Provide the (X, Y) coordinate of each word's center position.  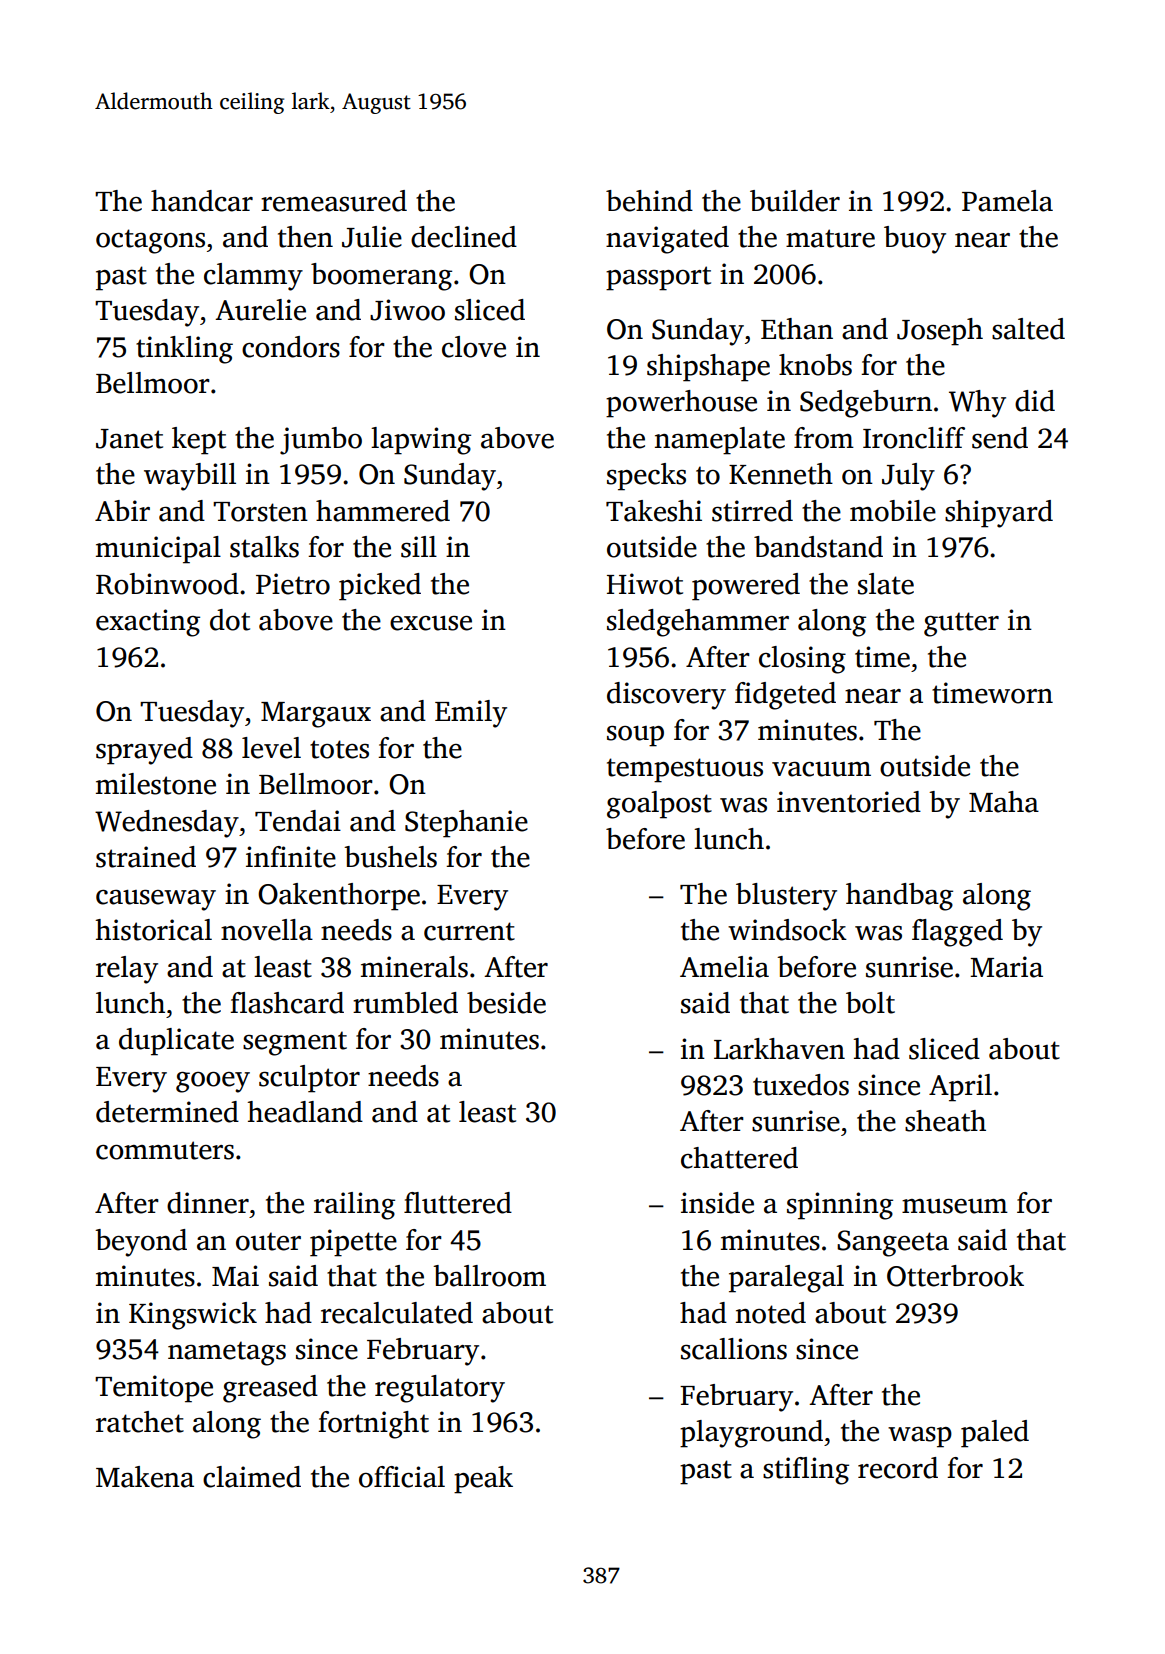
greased (270, 1389)
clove (474, 347)
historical (153, 930)
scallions (734, 1349)
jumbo (321, 441)
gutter (961, 624)
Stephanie (466, 824)
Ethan (797, 329)
